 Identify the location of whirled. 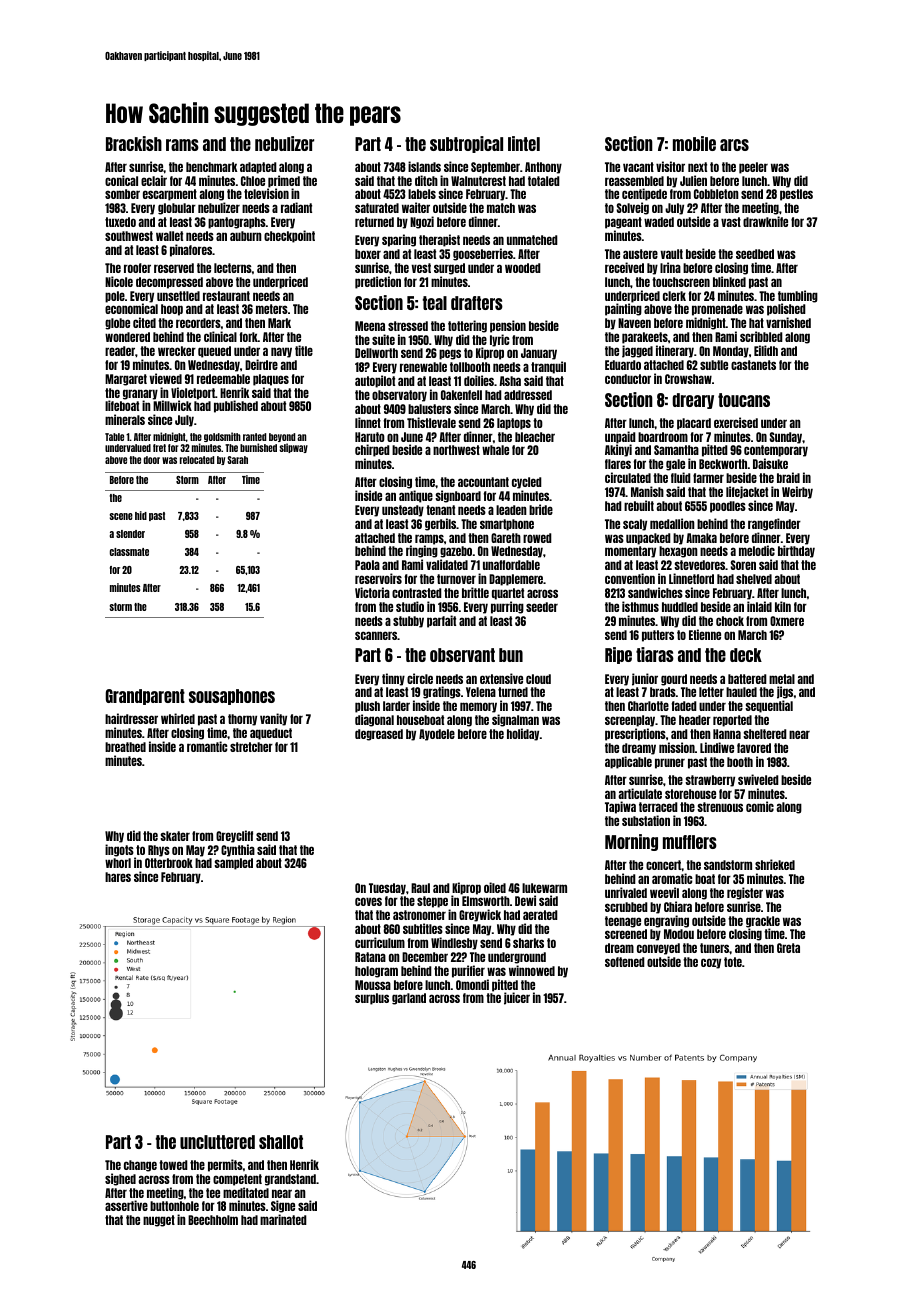
(178, 718).
